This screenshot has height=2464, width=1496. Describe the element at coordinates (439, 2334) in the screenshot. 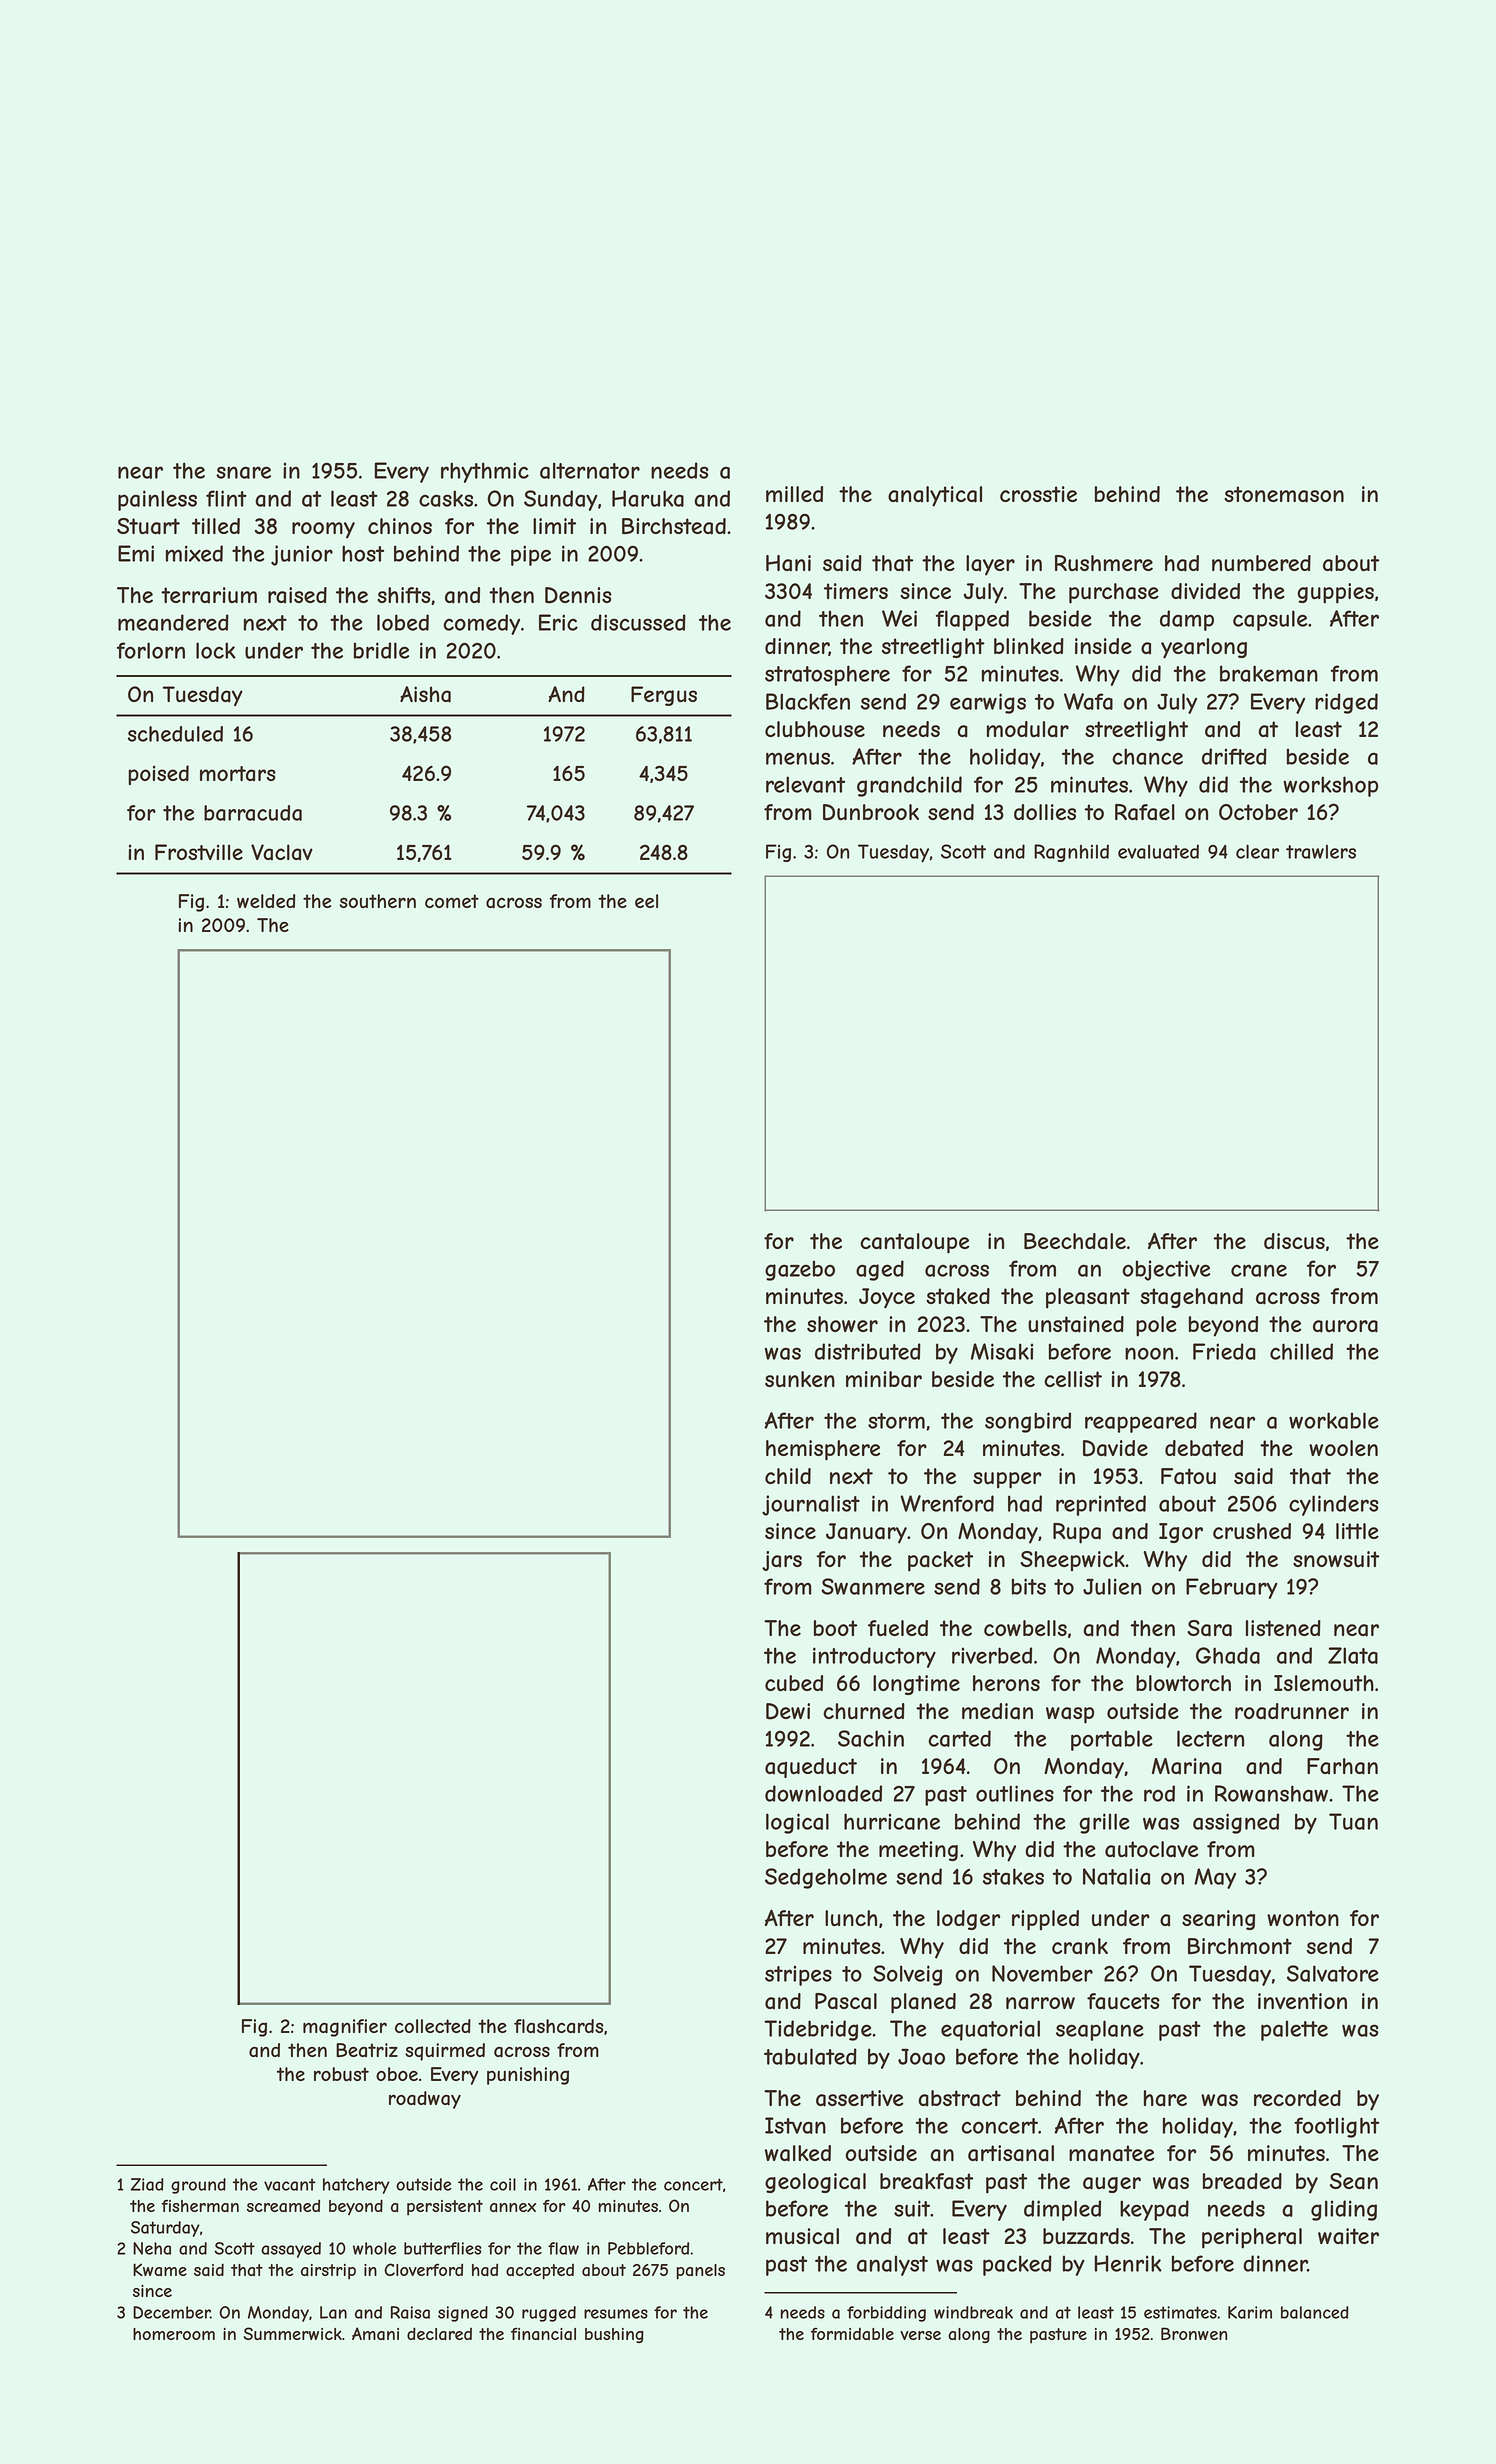

I see `declared` at that location.
